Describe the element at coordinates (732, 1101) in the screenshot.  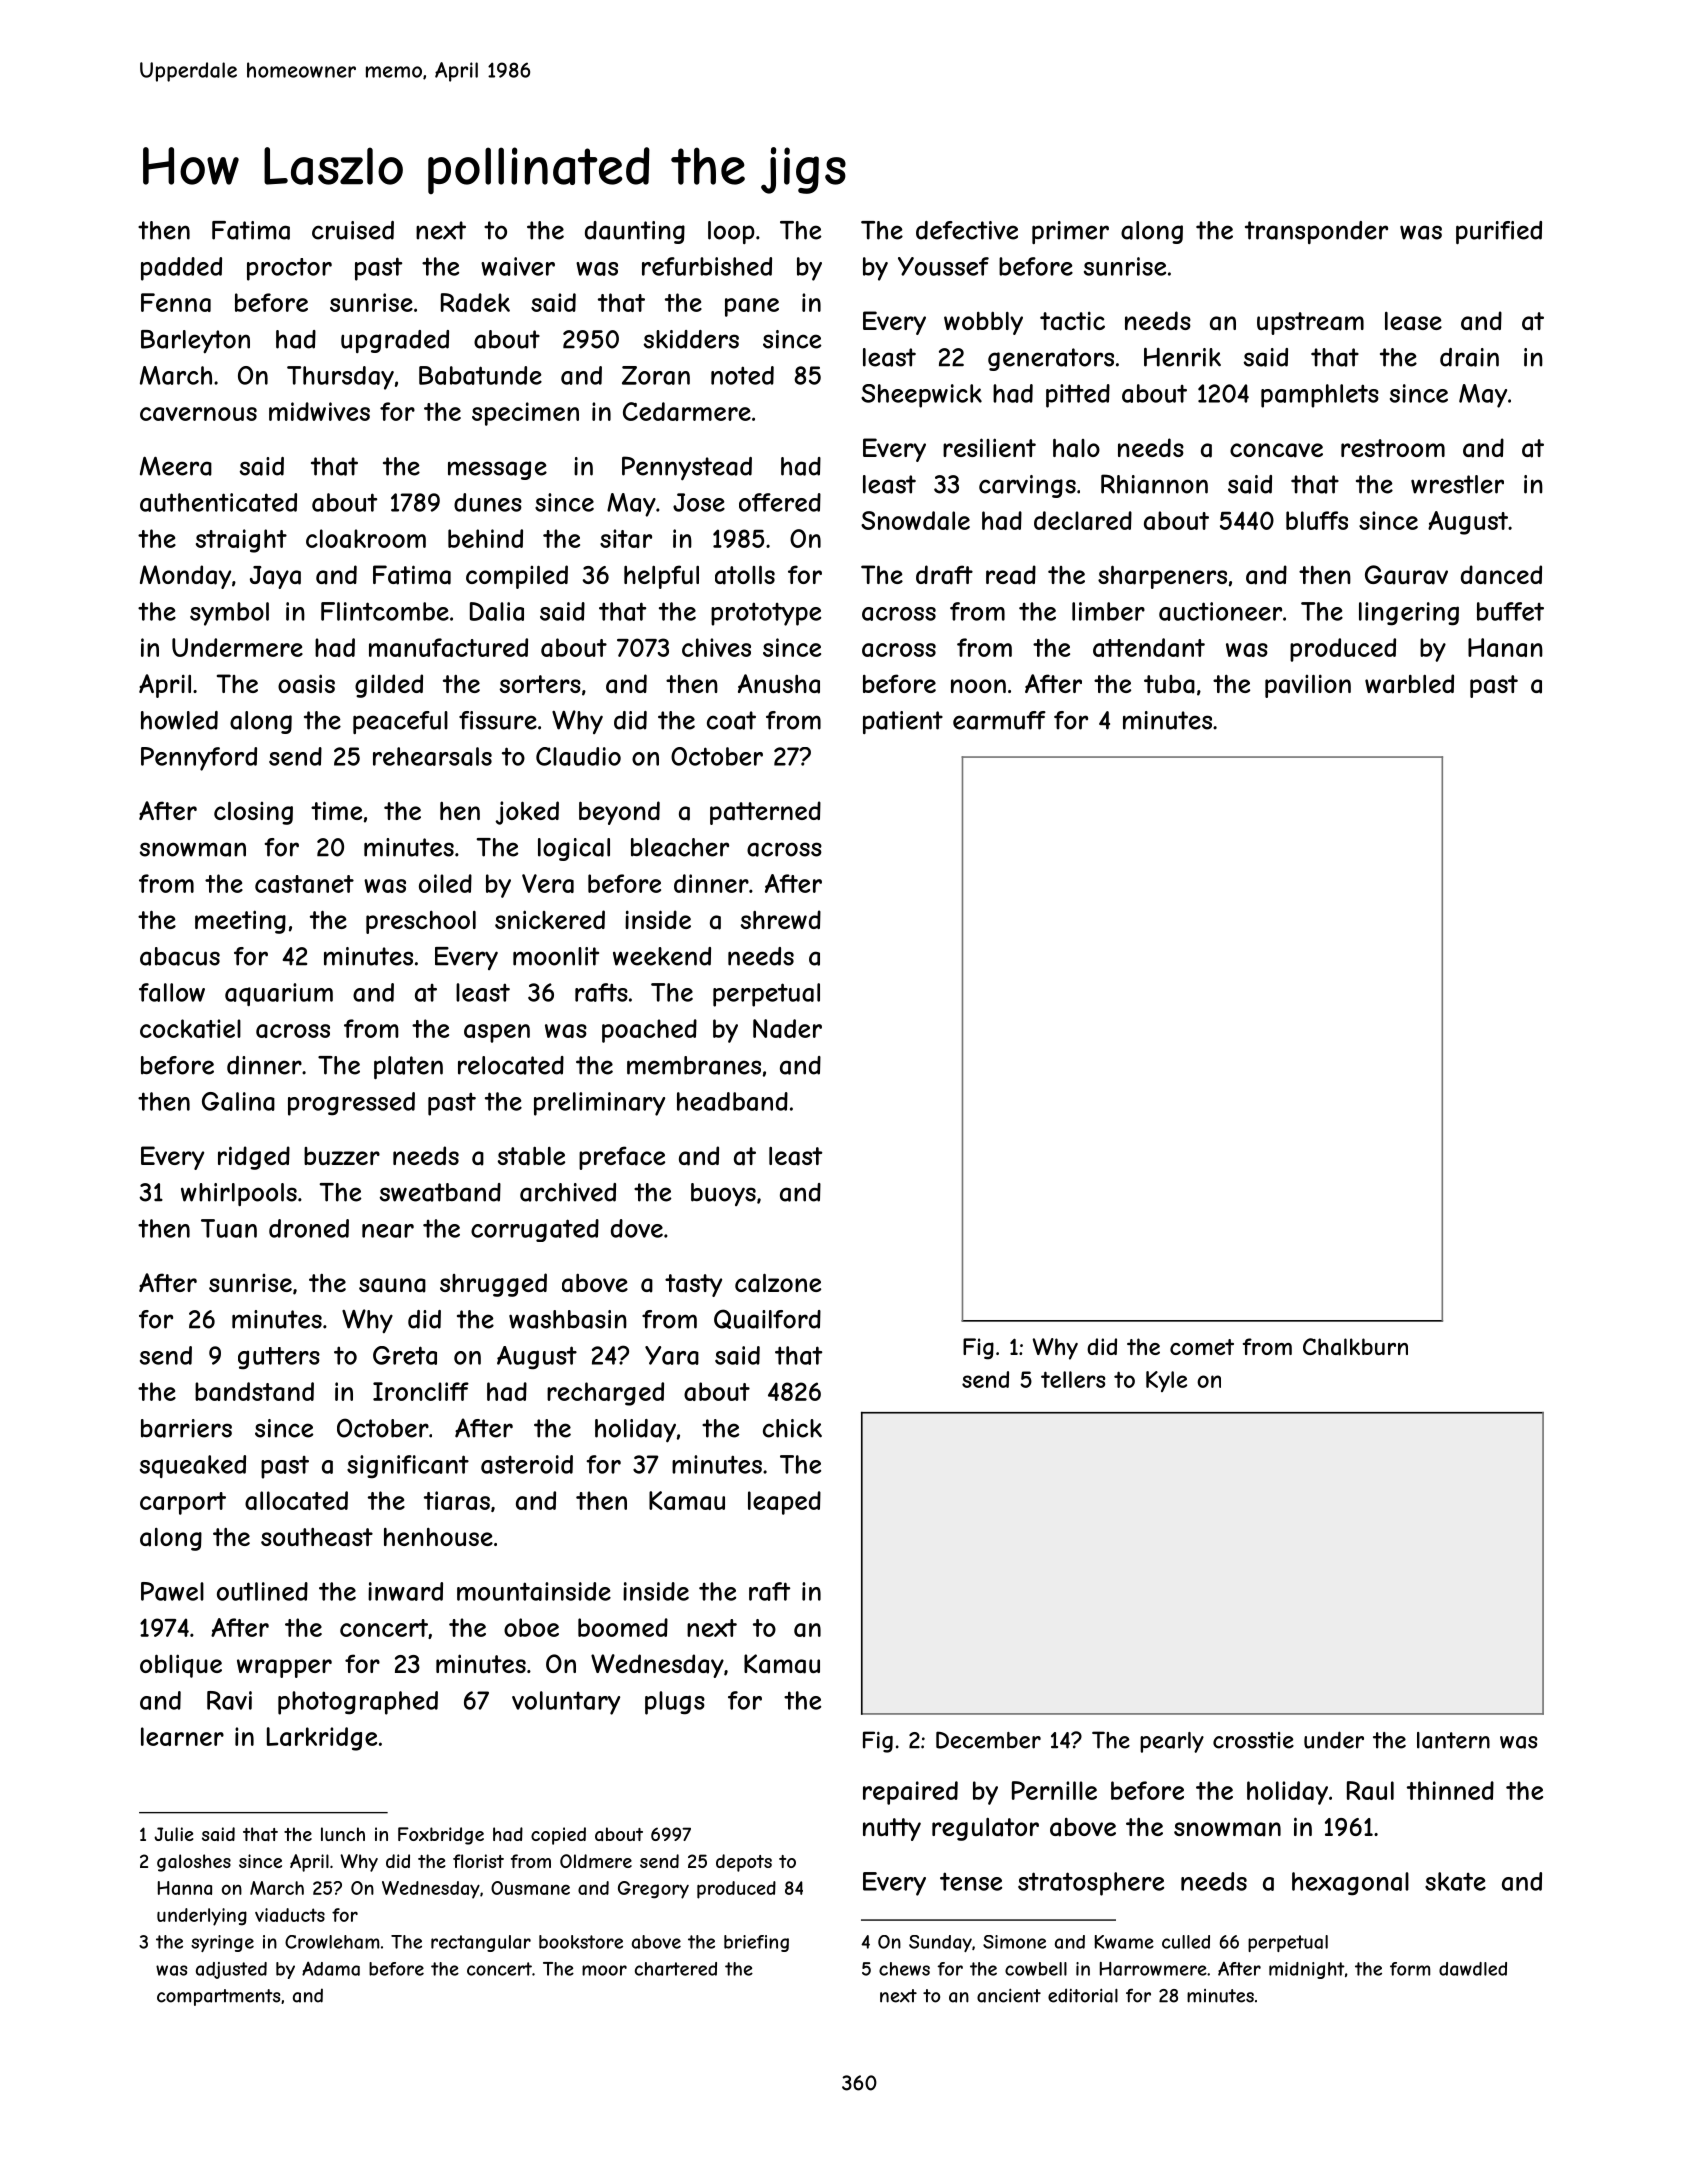
I see `headband` at that location.
